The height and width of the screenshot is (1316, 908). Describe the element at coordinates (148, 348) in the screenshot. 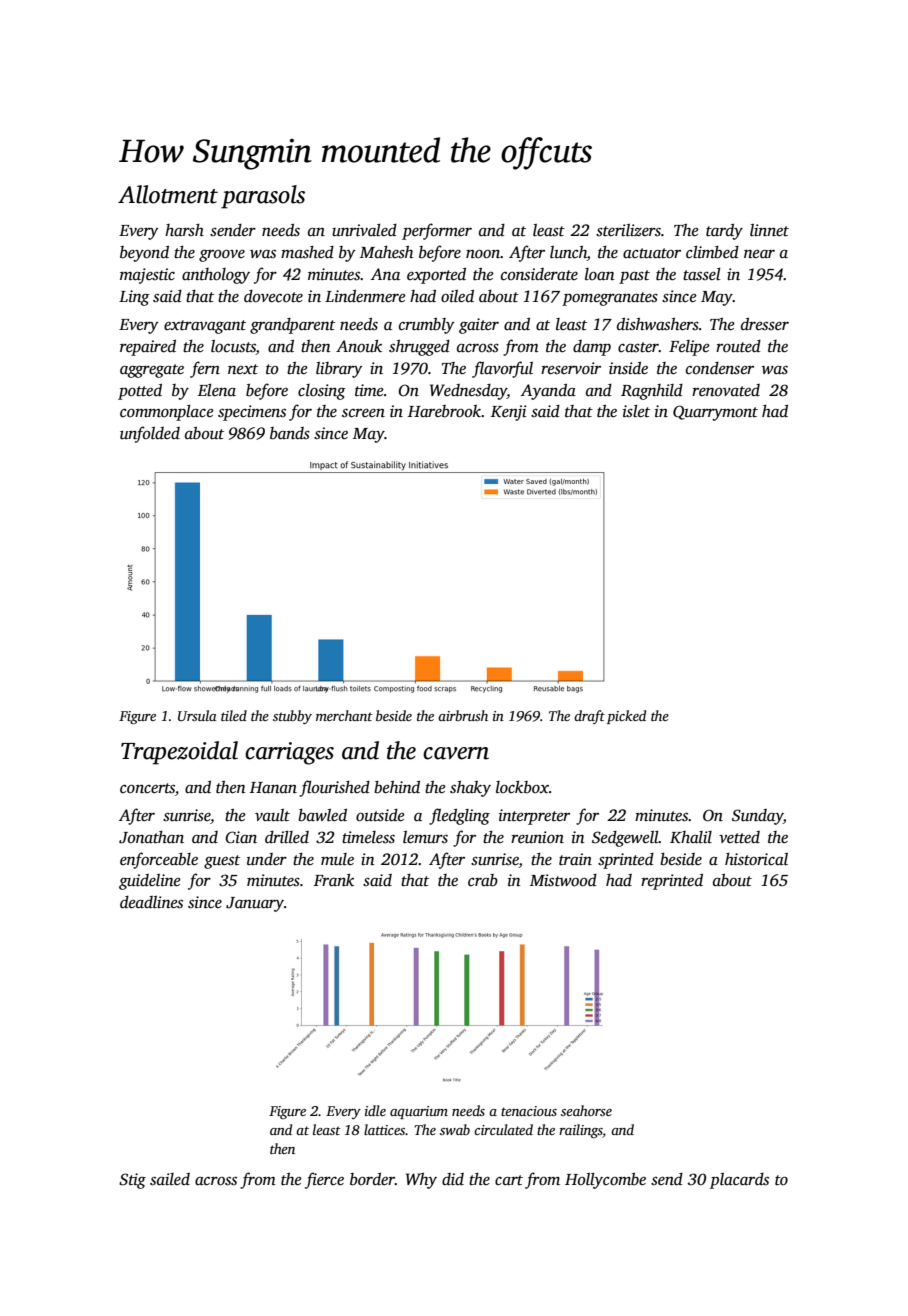

I see `repaired` at that location.
